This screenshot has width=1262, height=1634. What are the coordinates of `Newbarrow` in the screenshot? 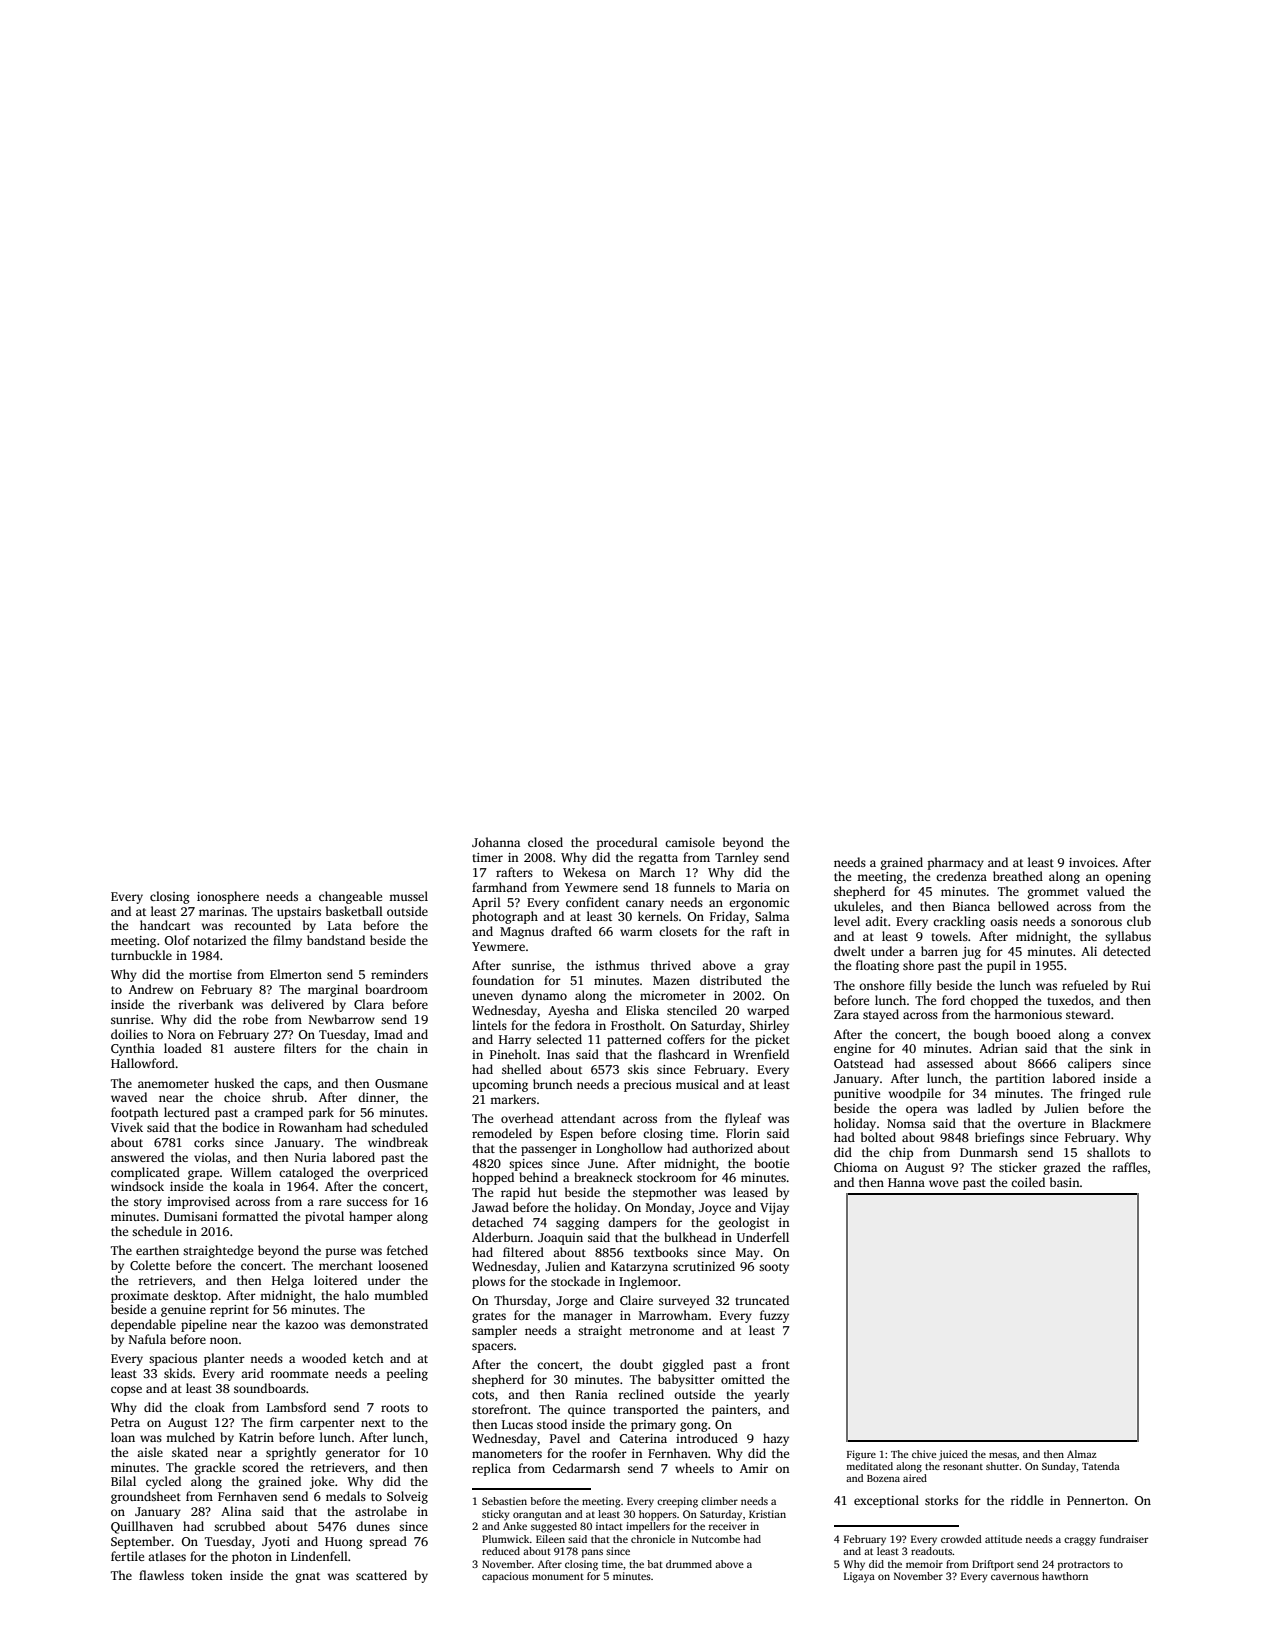 It's located at (342, 1019).
